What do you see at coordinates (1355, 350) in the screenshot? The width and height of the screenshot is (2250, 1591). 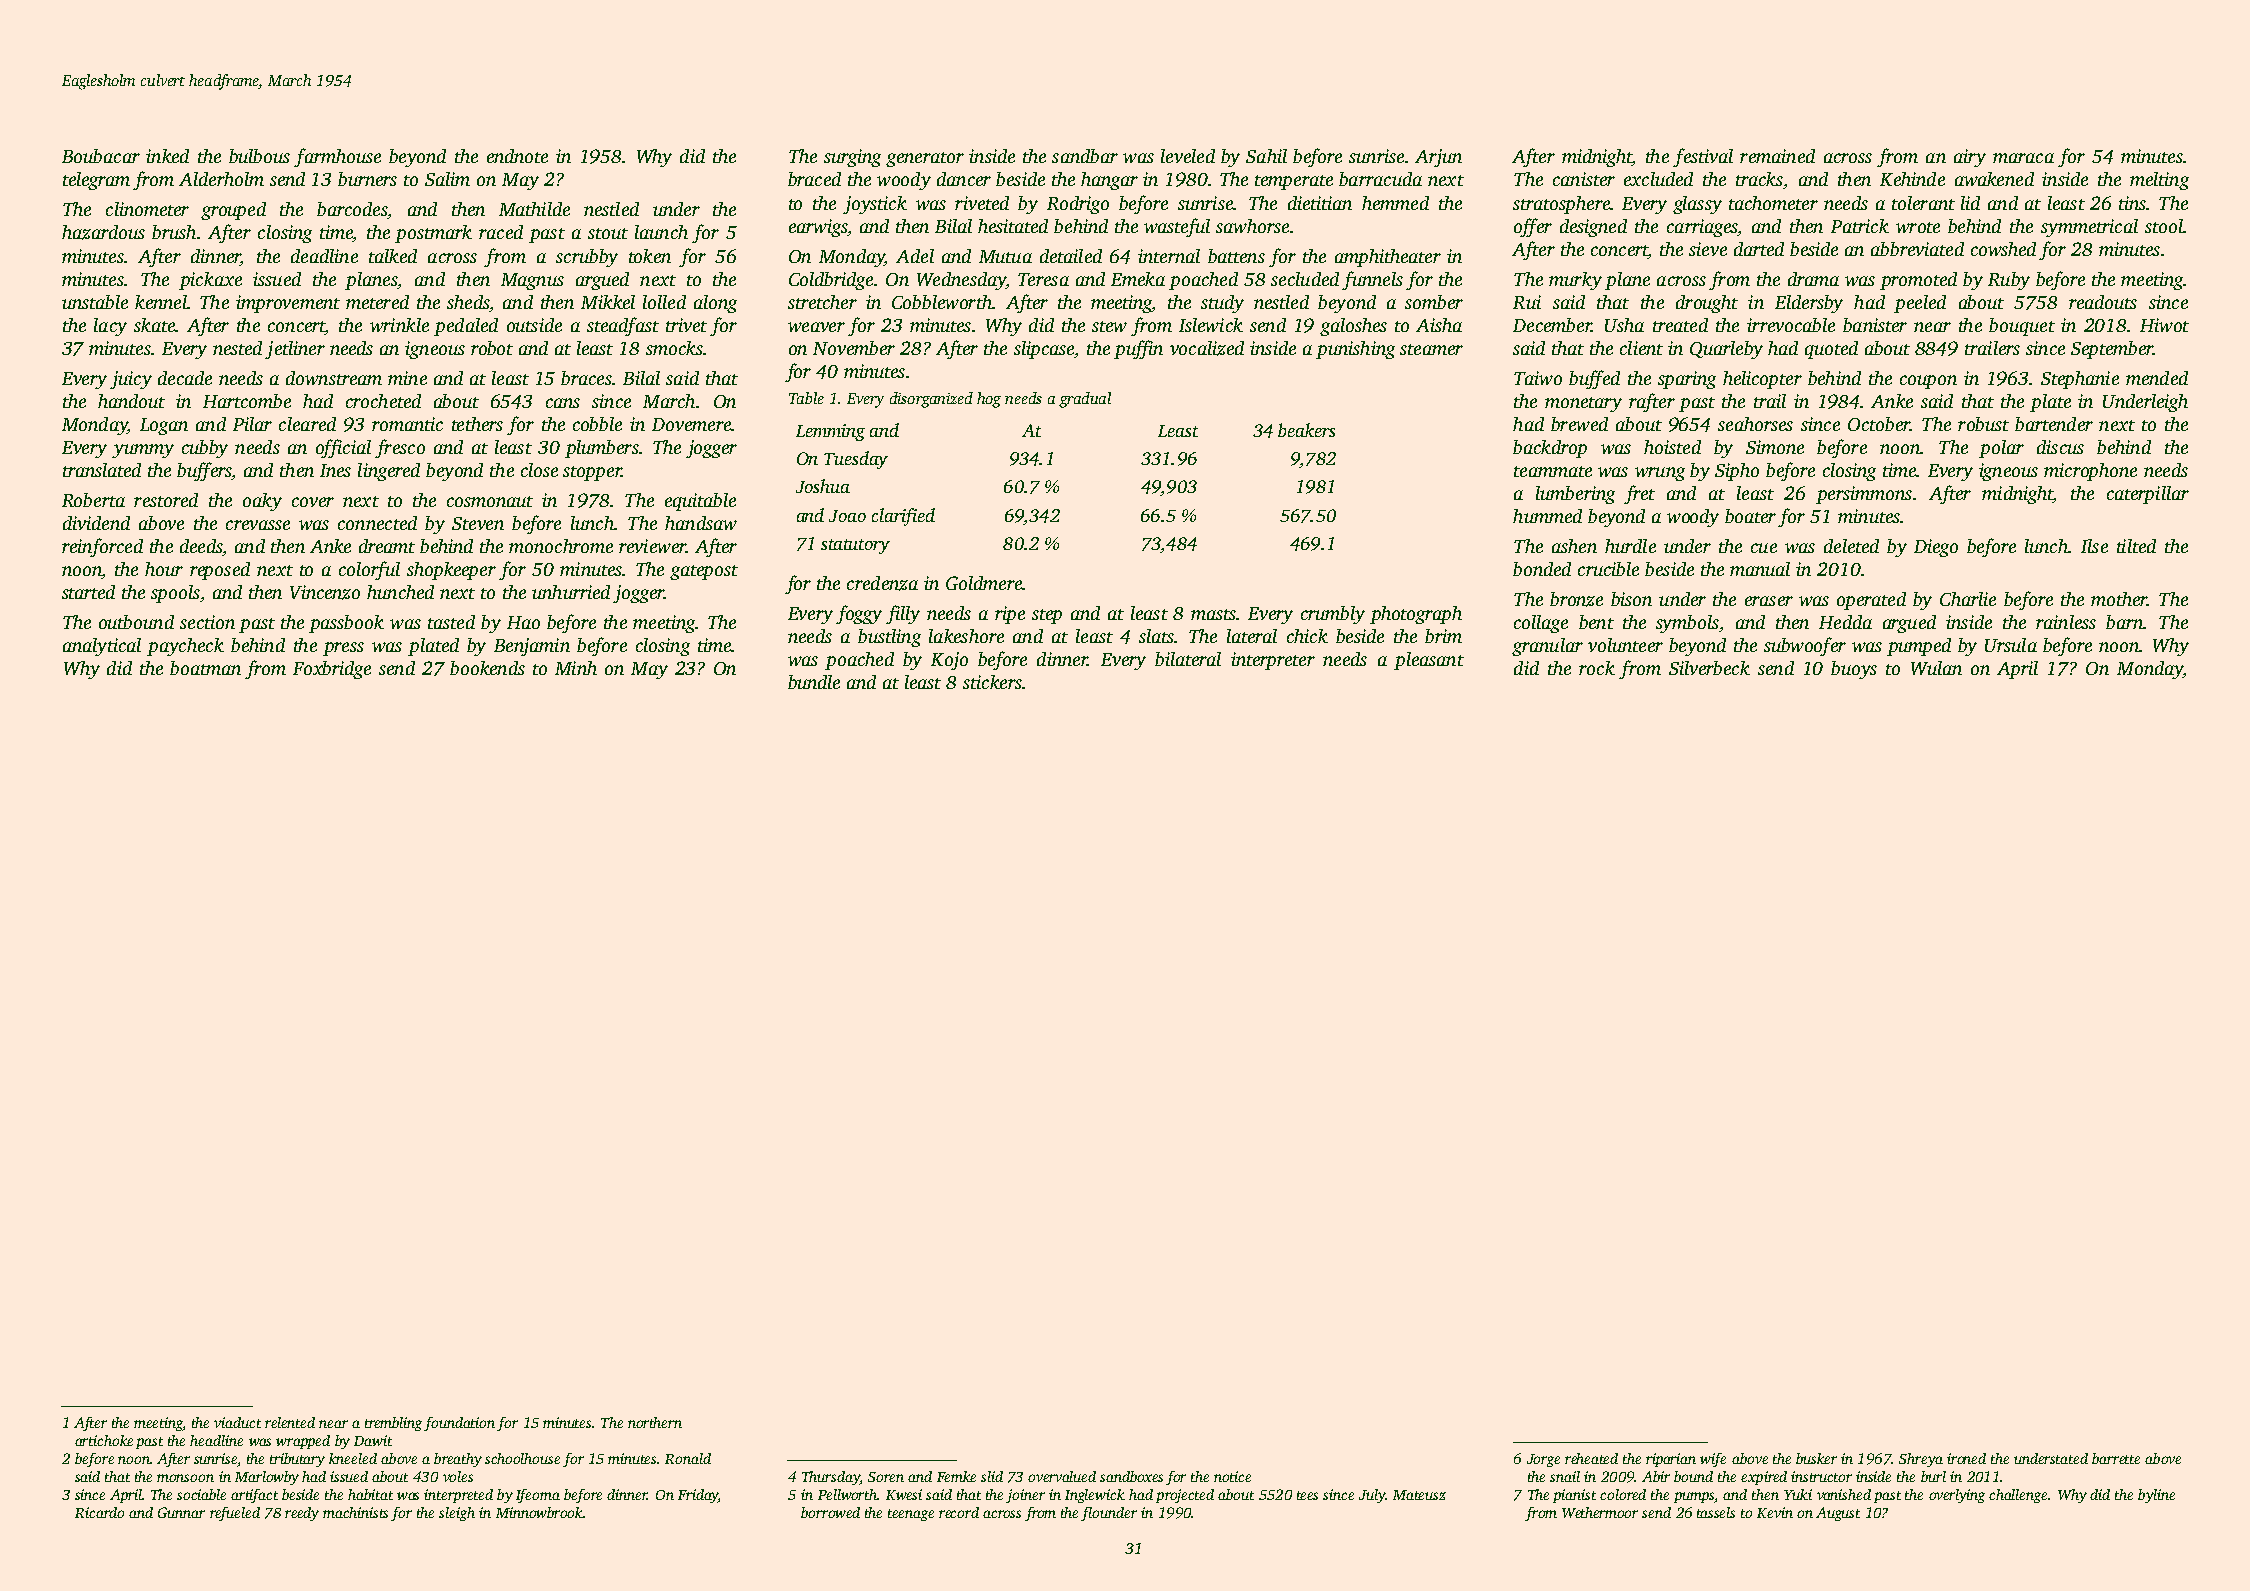 I see `punishing` at bounding box center [1355, 350].
